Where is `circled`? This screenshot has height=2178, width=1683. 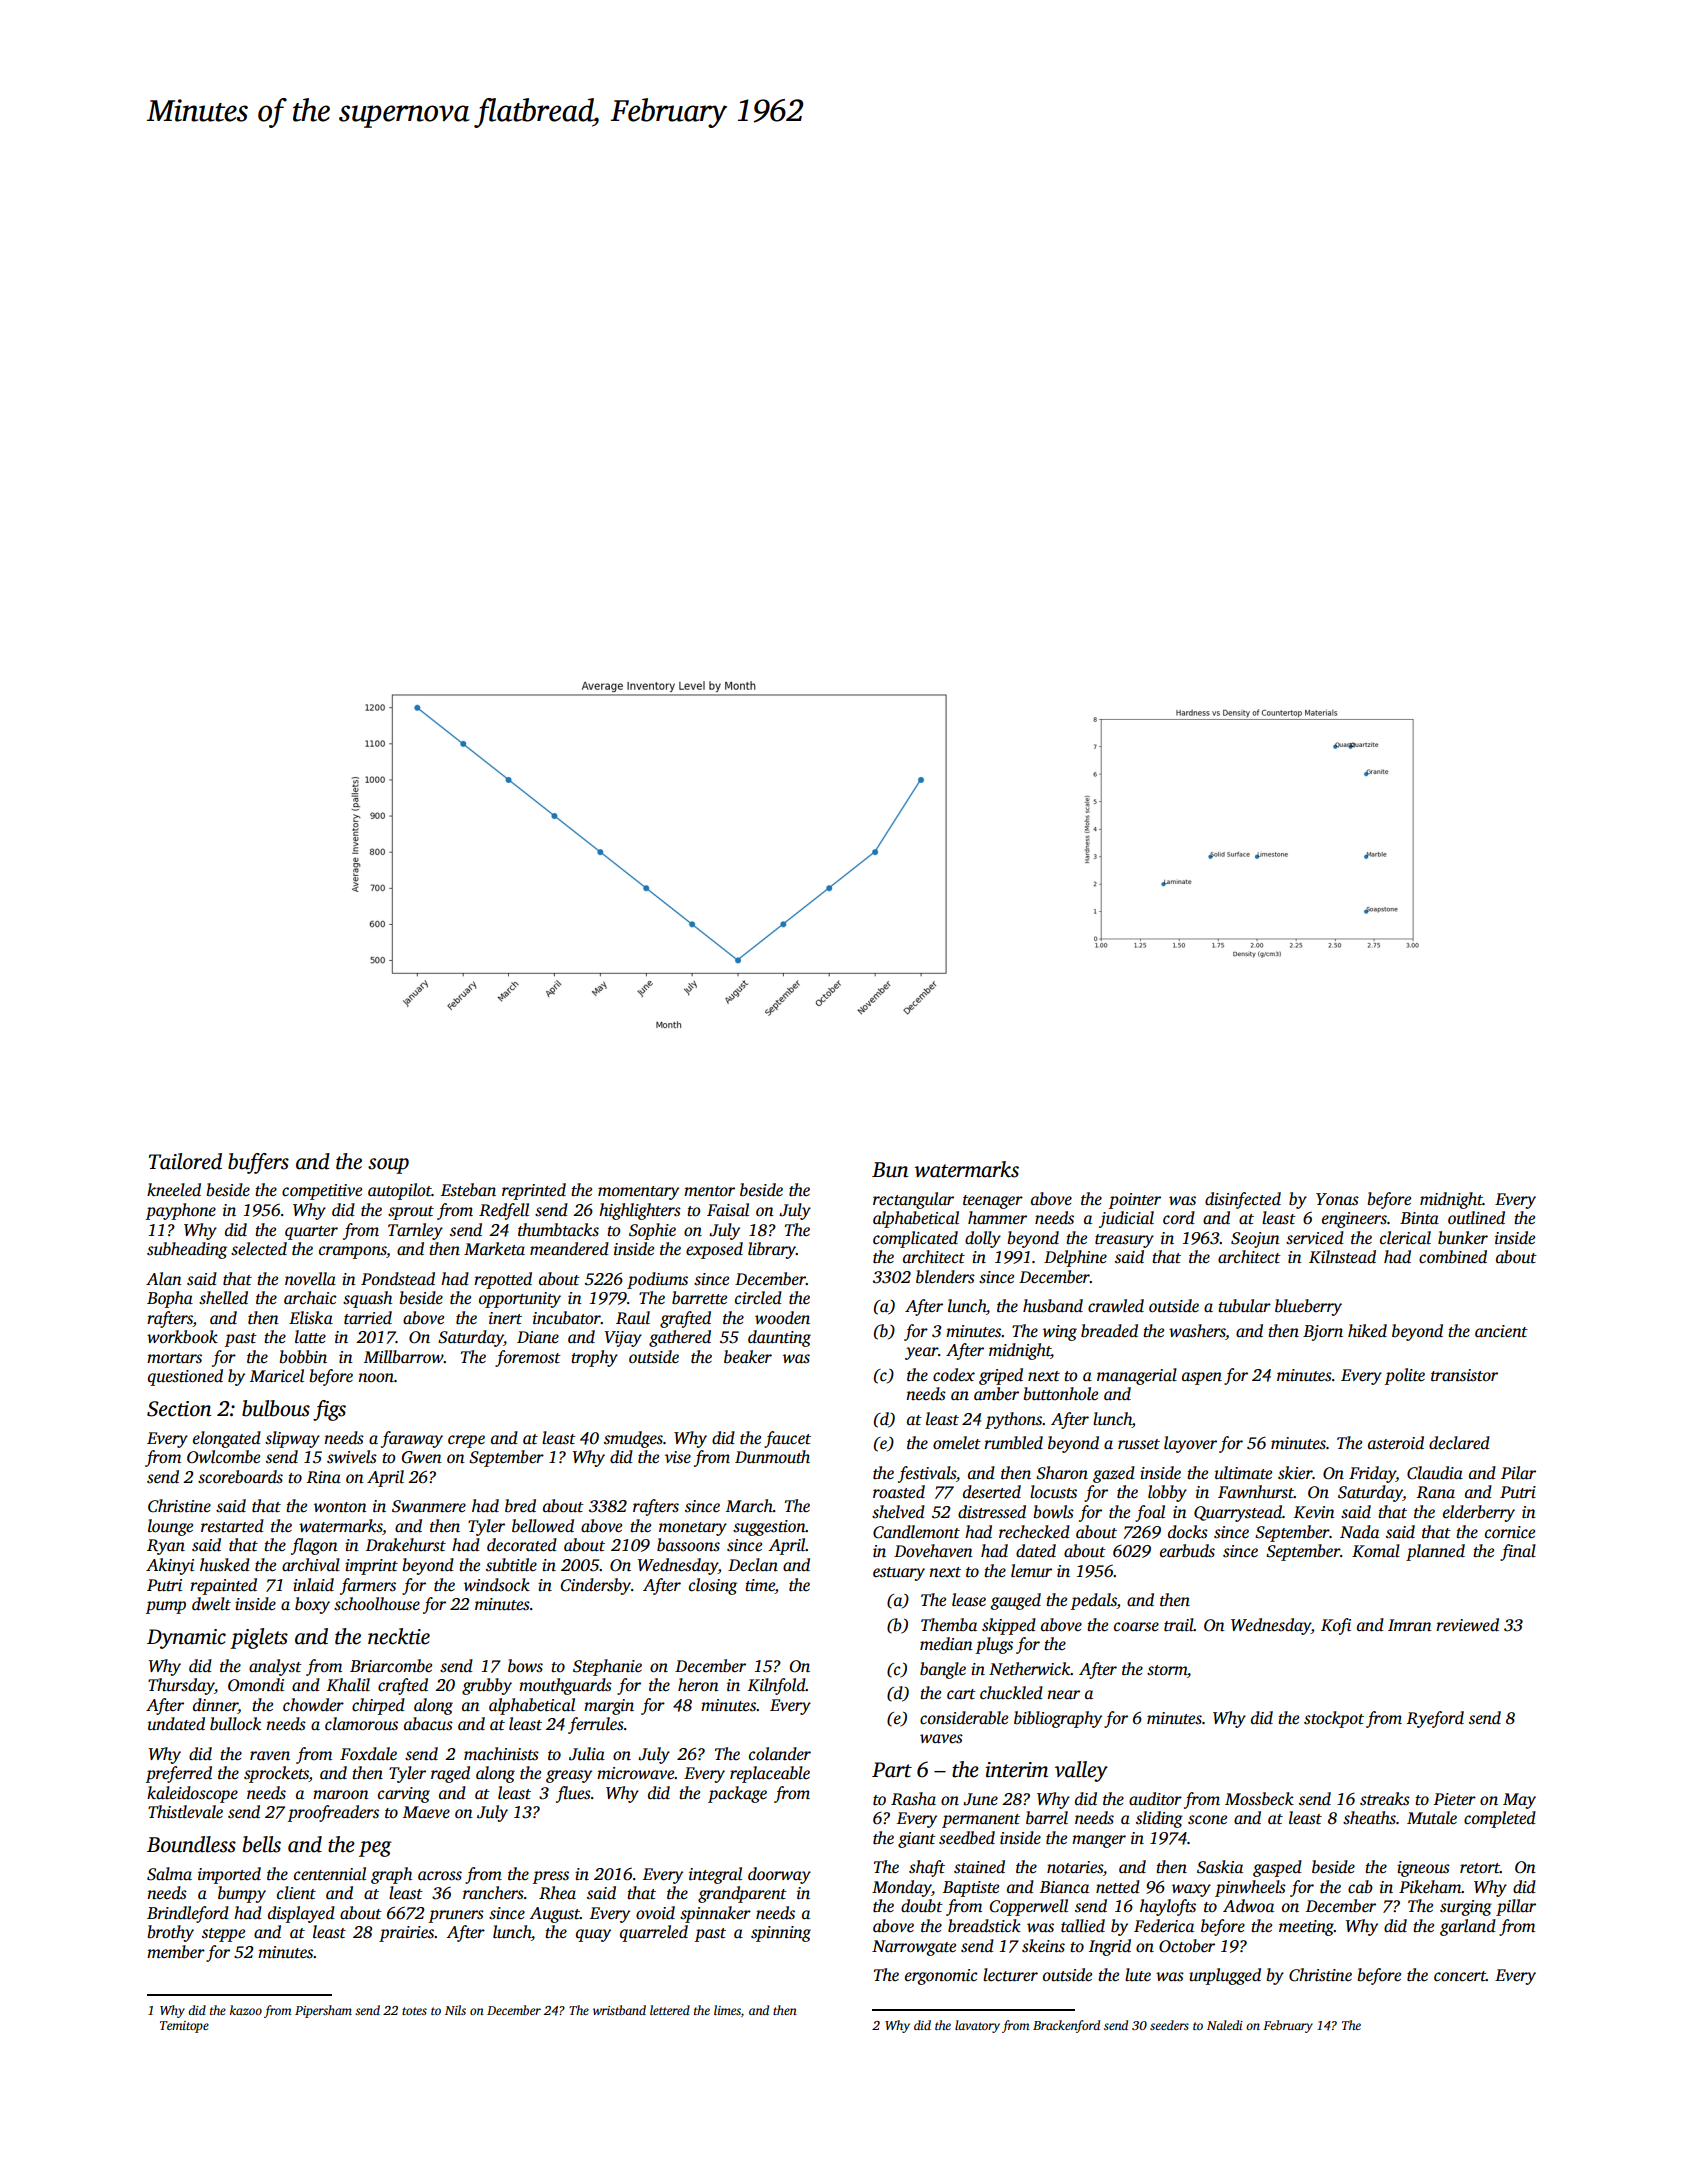 circled is located at coordinates (758, 1298).
